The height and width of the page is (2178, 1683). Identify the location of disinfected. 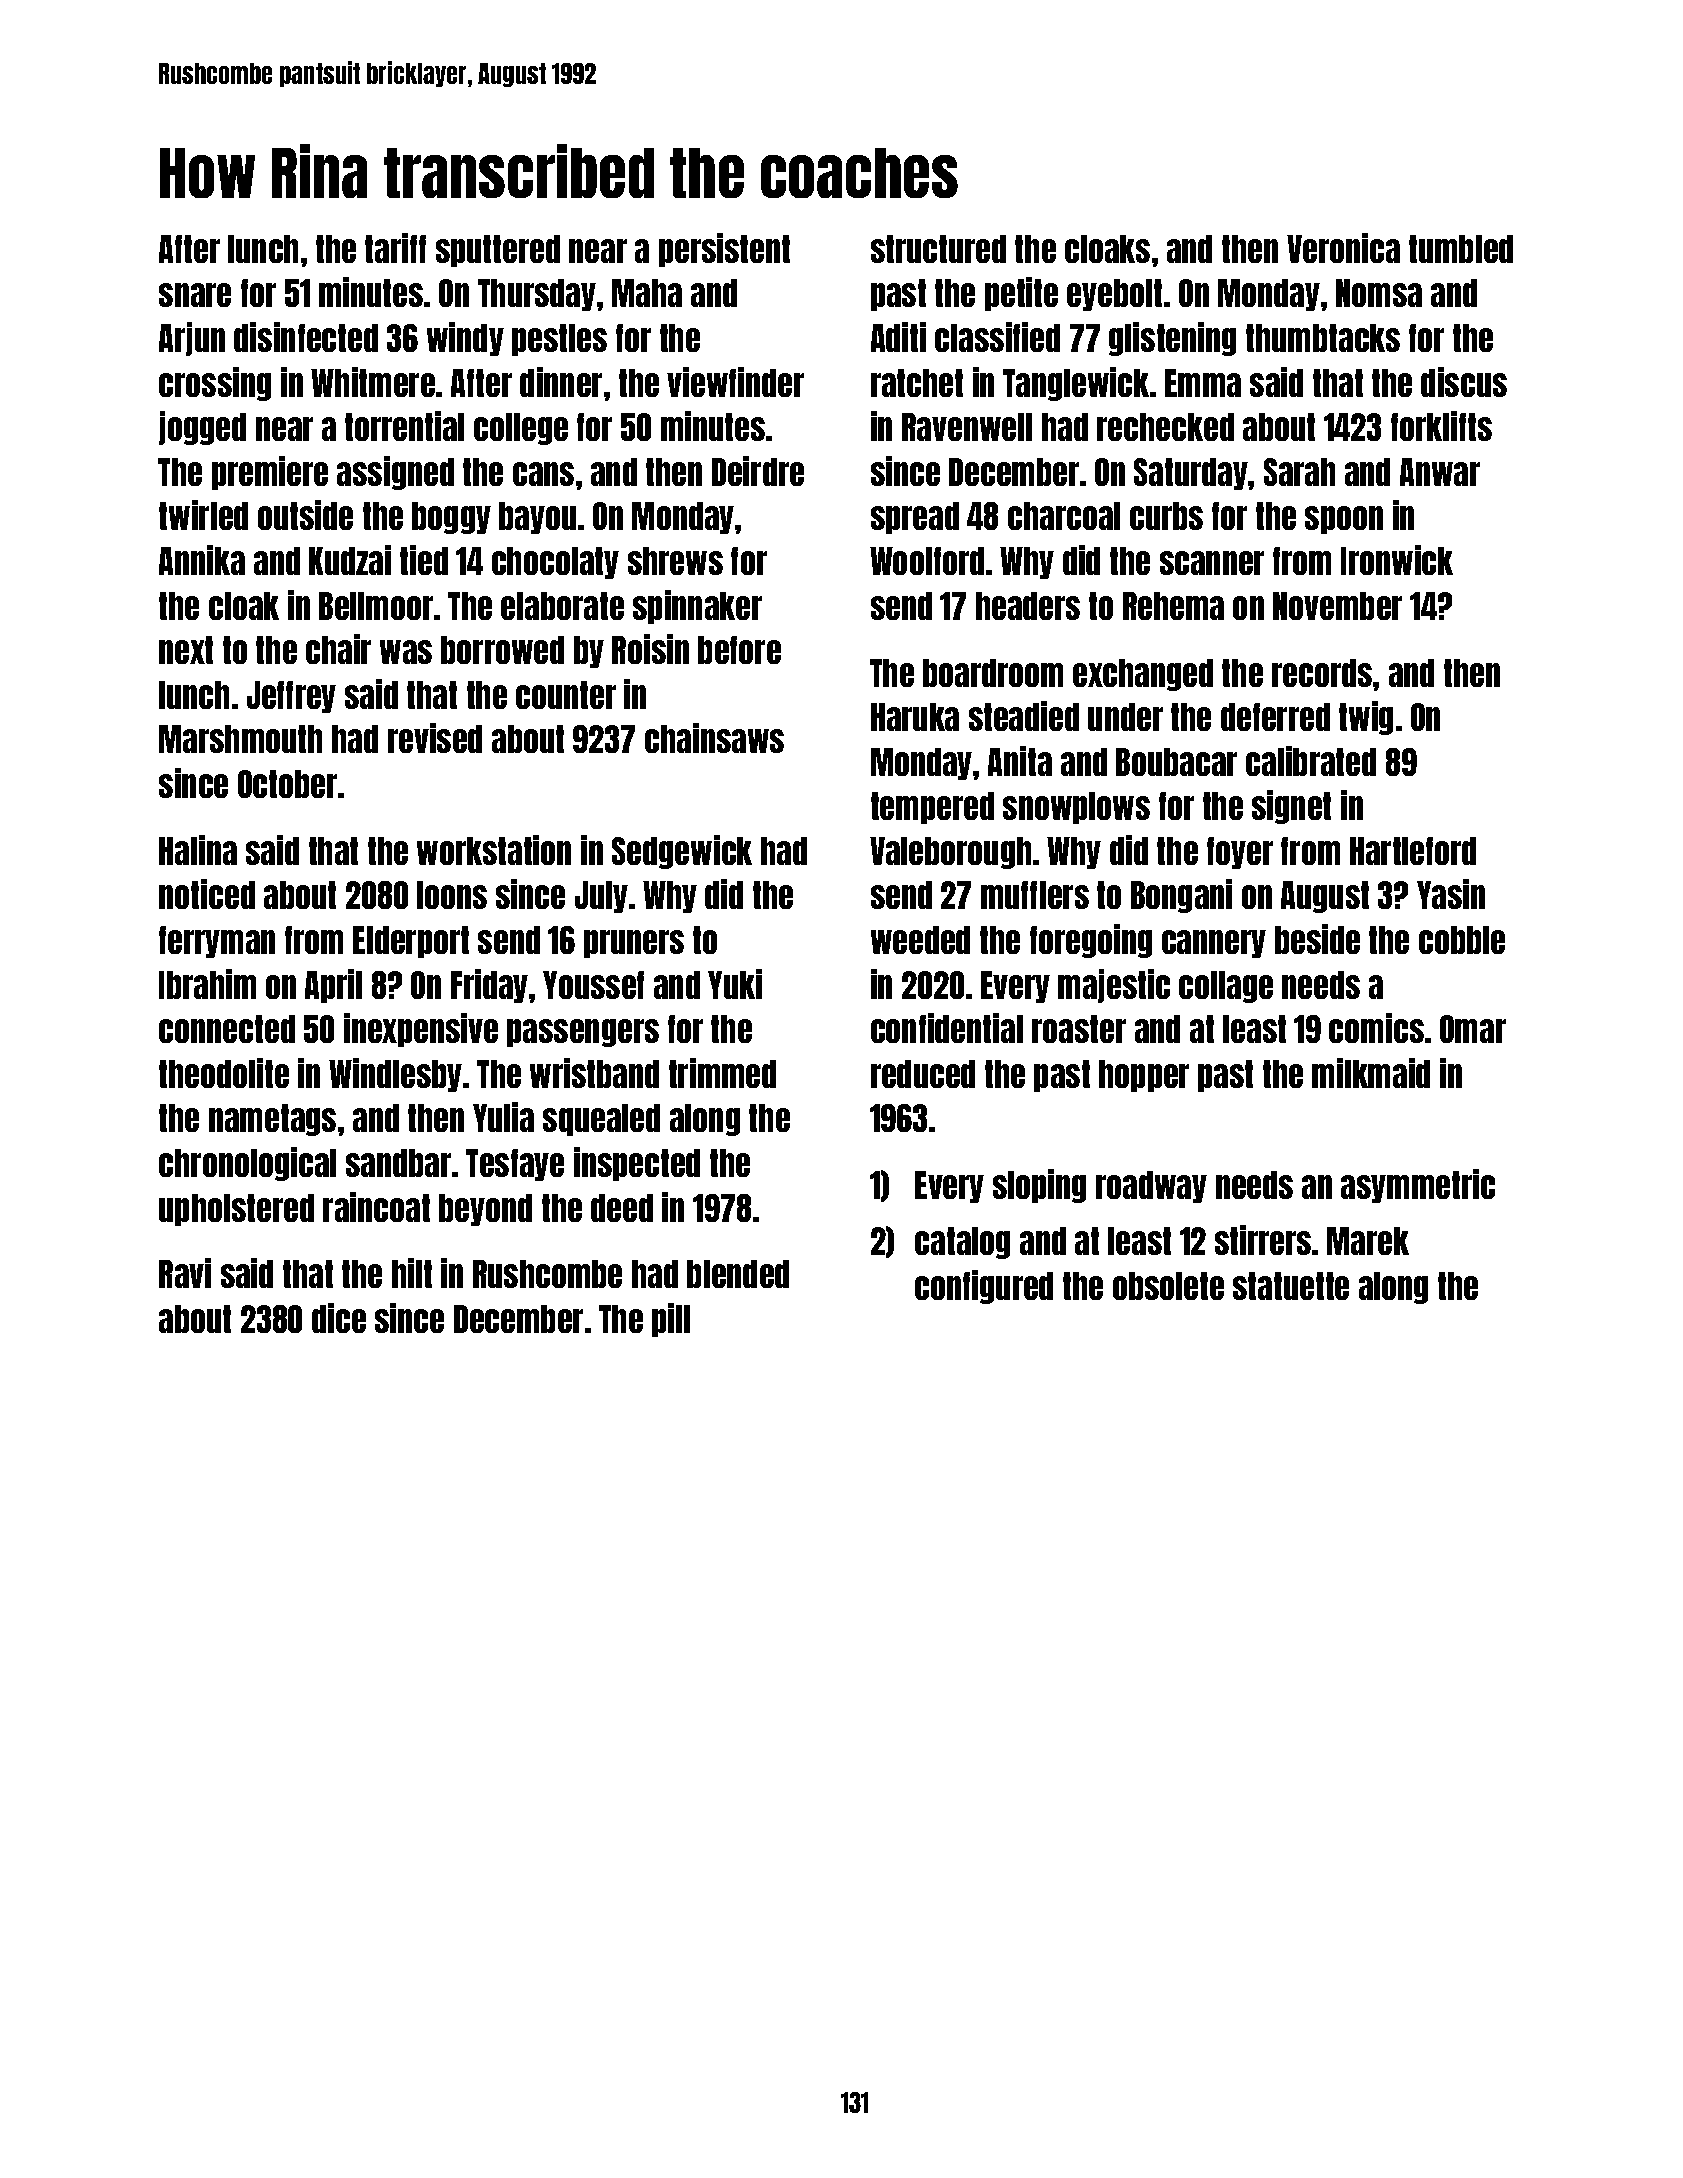
(306, 337).
